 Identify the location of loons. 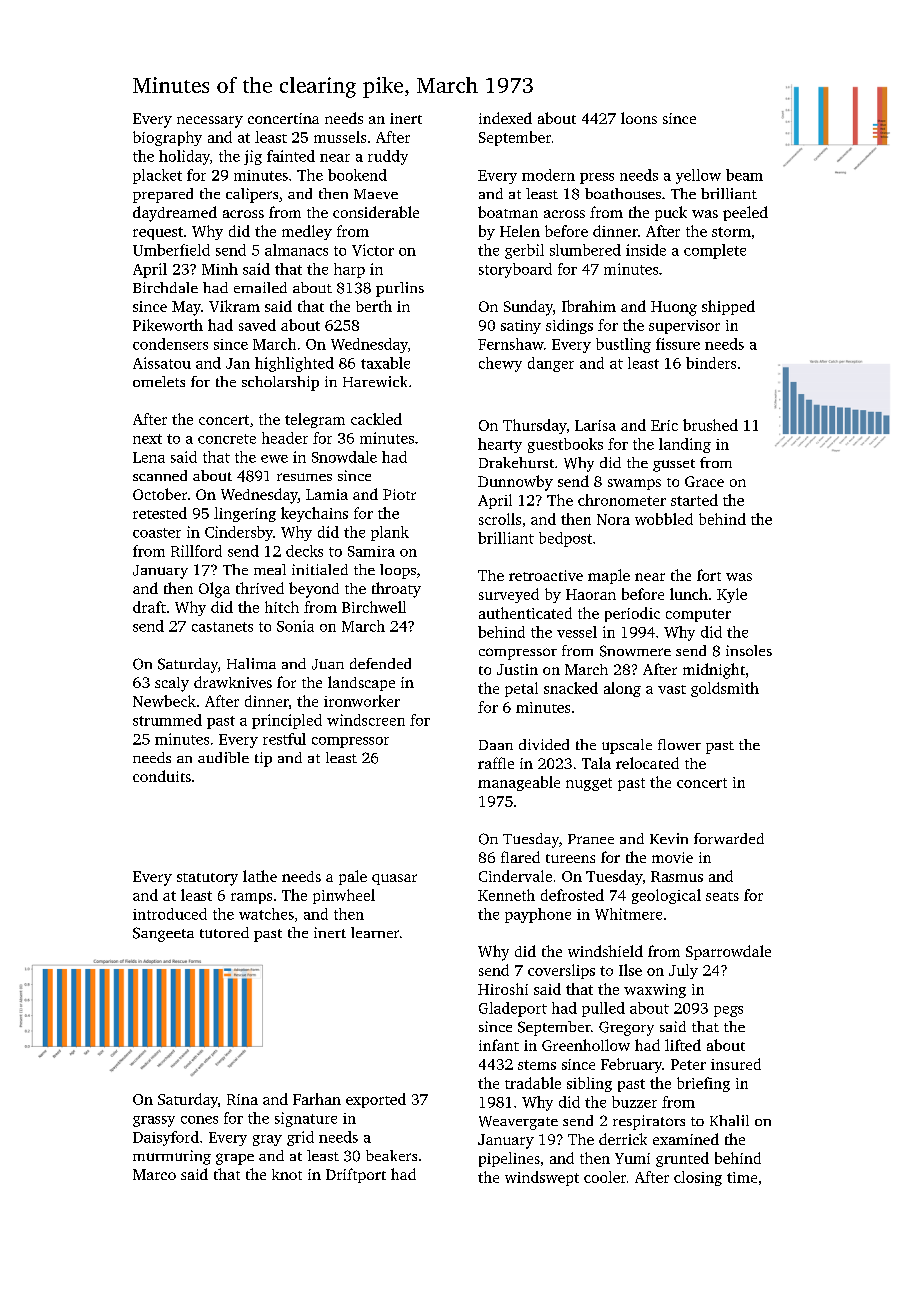
(639, 118).
